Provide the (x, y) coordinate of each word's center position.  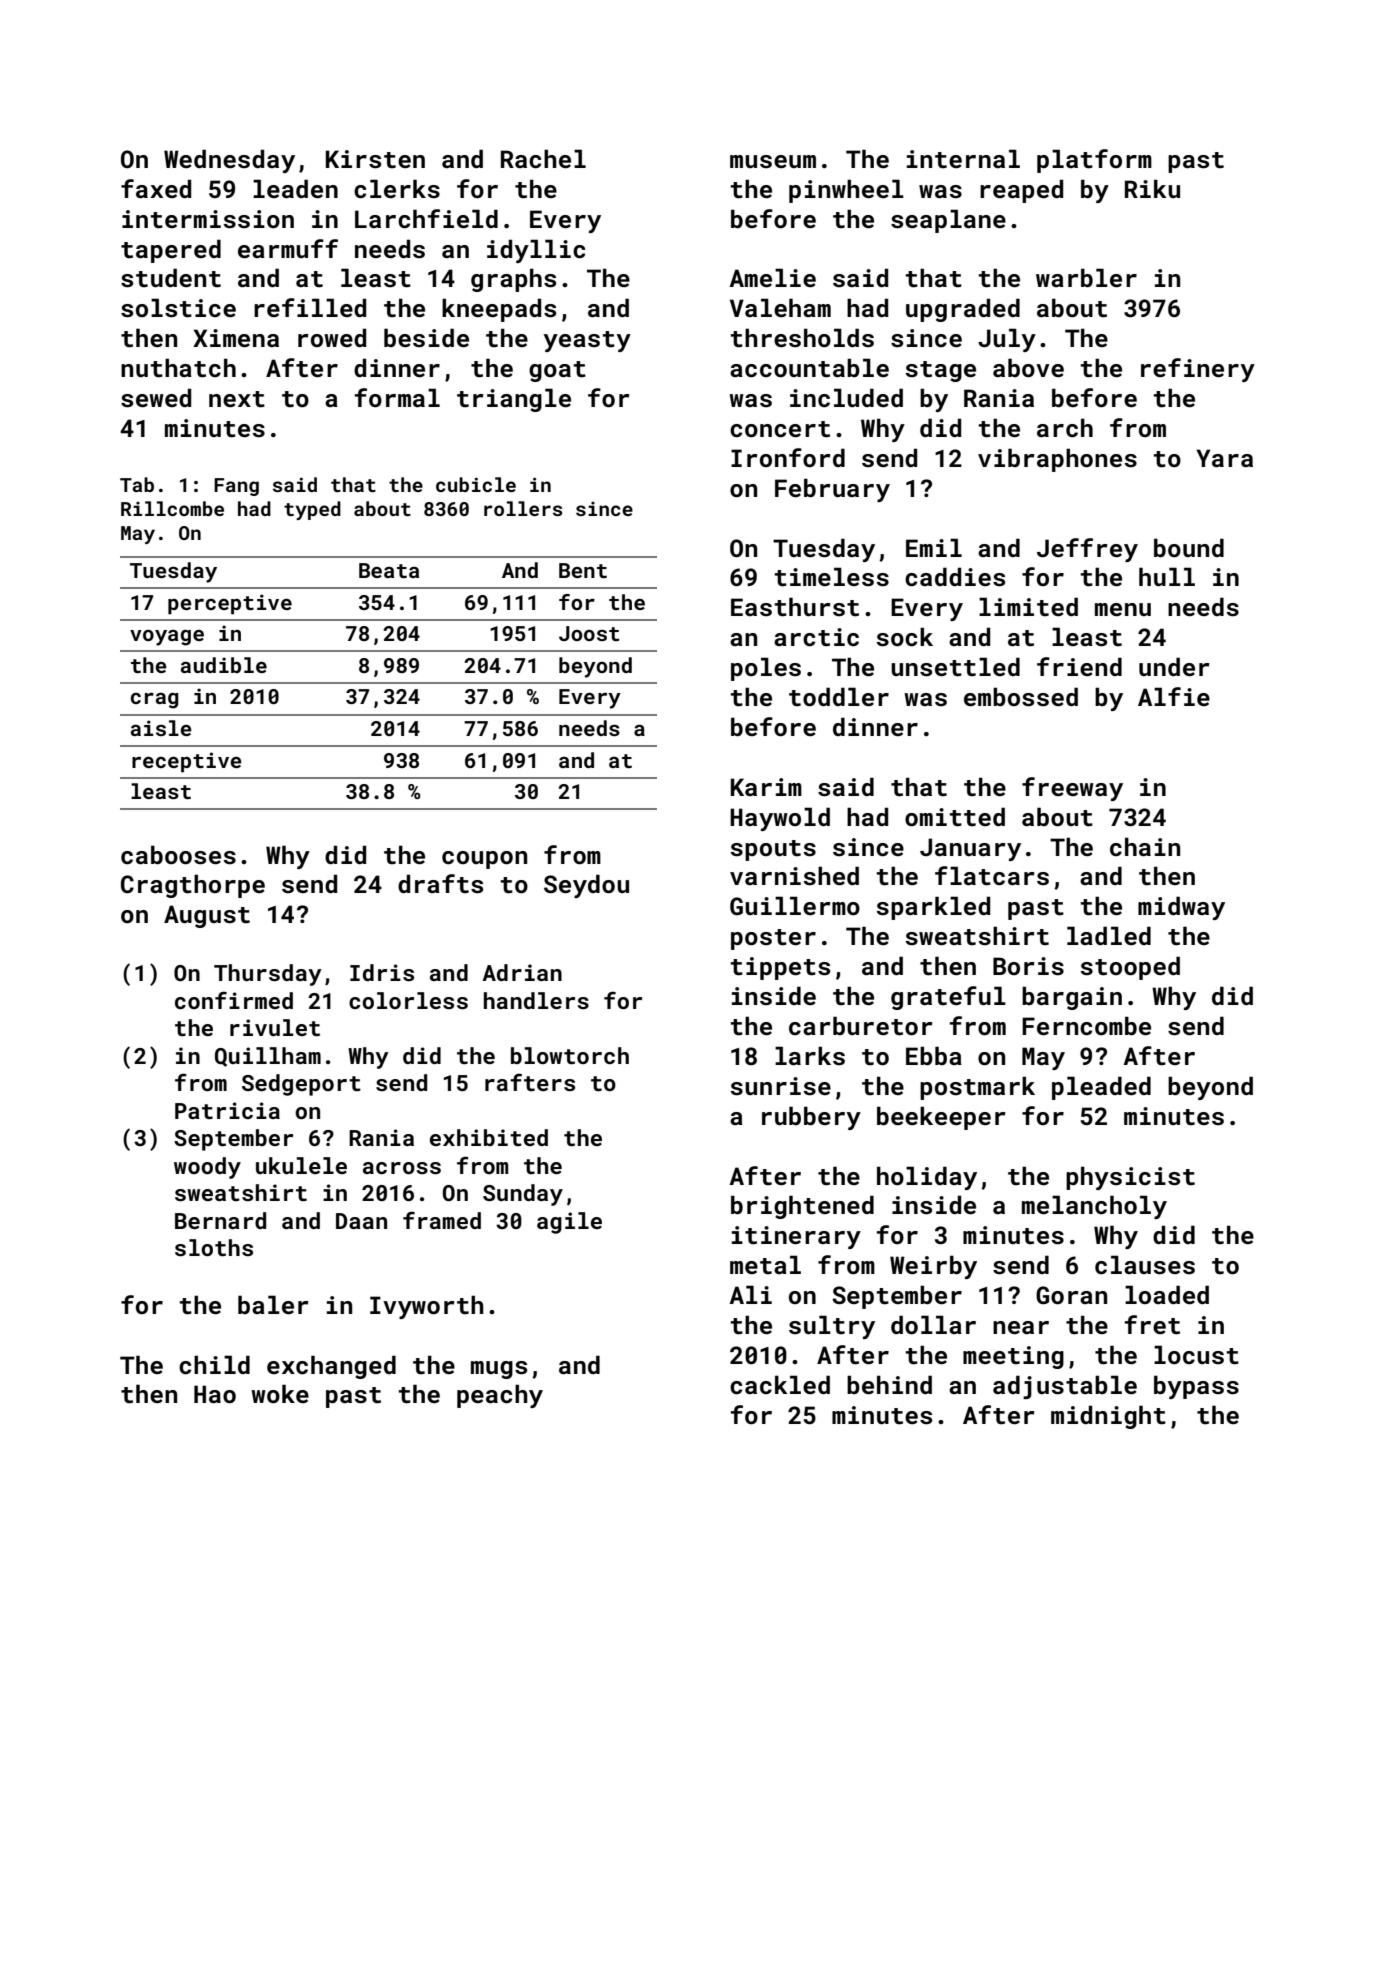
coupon (484, 860)
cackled (780, 1385)
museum (773, 162)
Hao (215, 1394)
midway (1181, 908)
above (1028, 367)
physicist (1130, 1178)
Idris (382, 972)
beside (426, 338)
